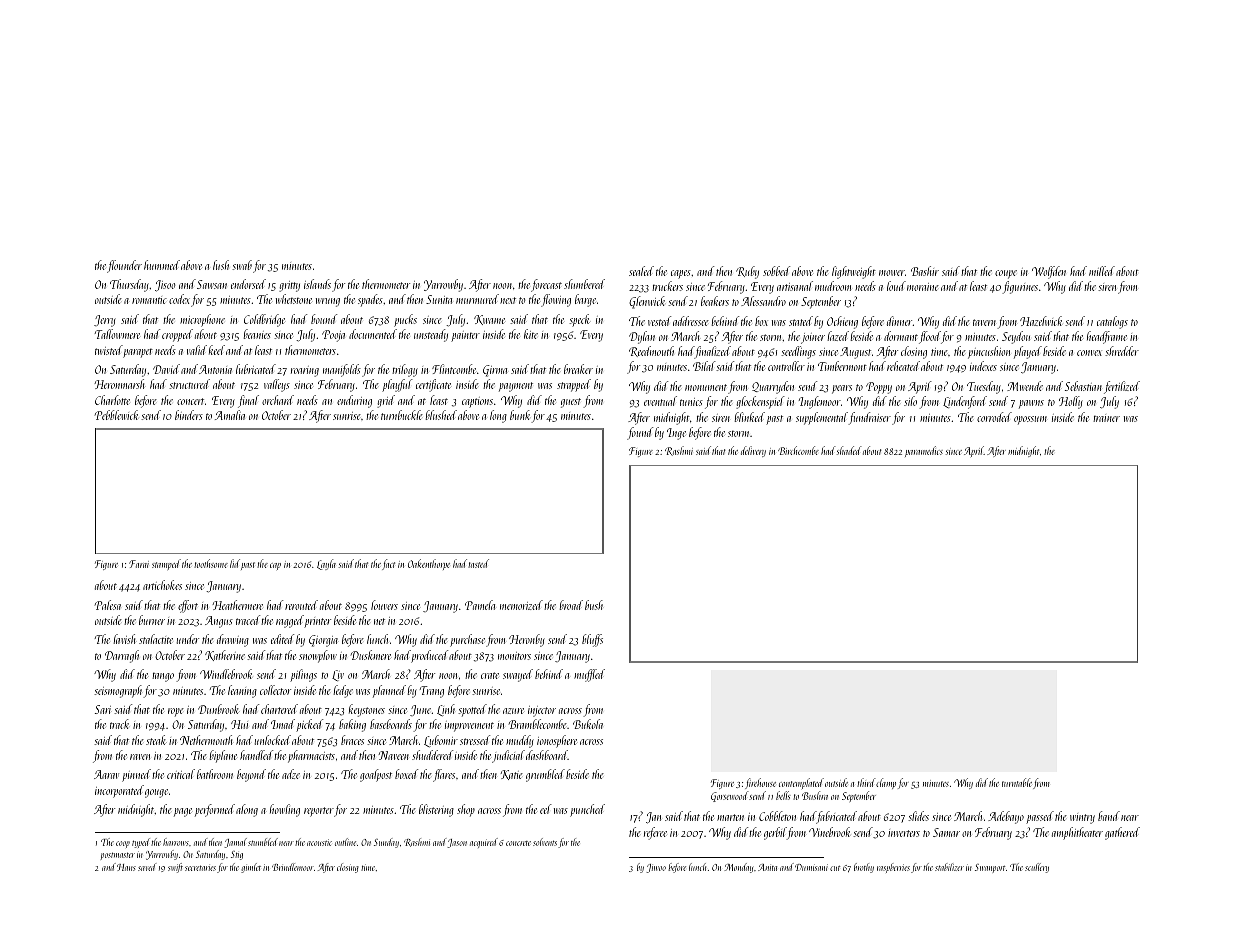  Describe the element at coordinates (903, 366) in the page. I see `reheated` at that location.
